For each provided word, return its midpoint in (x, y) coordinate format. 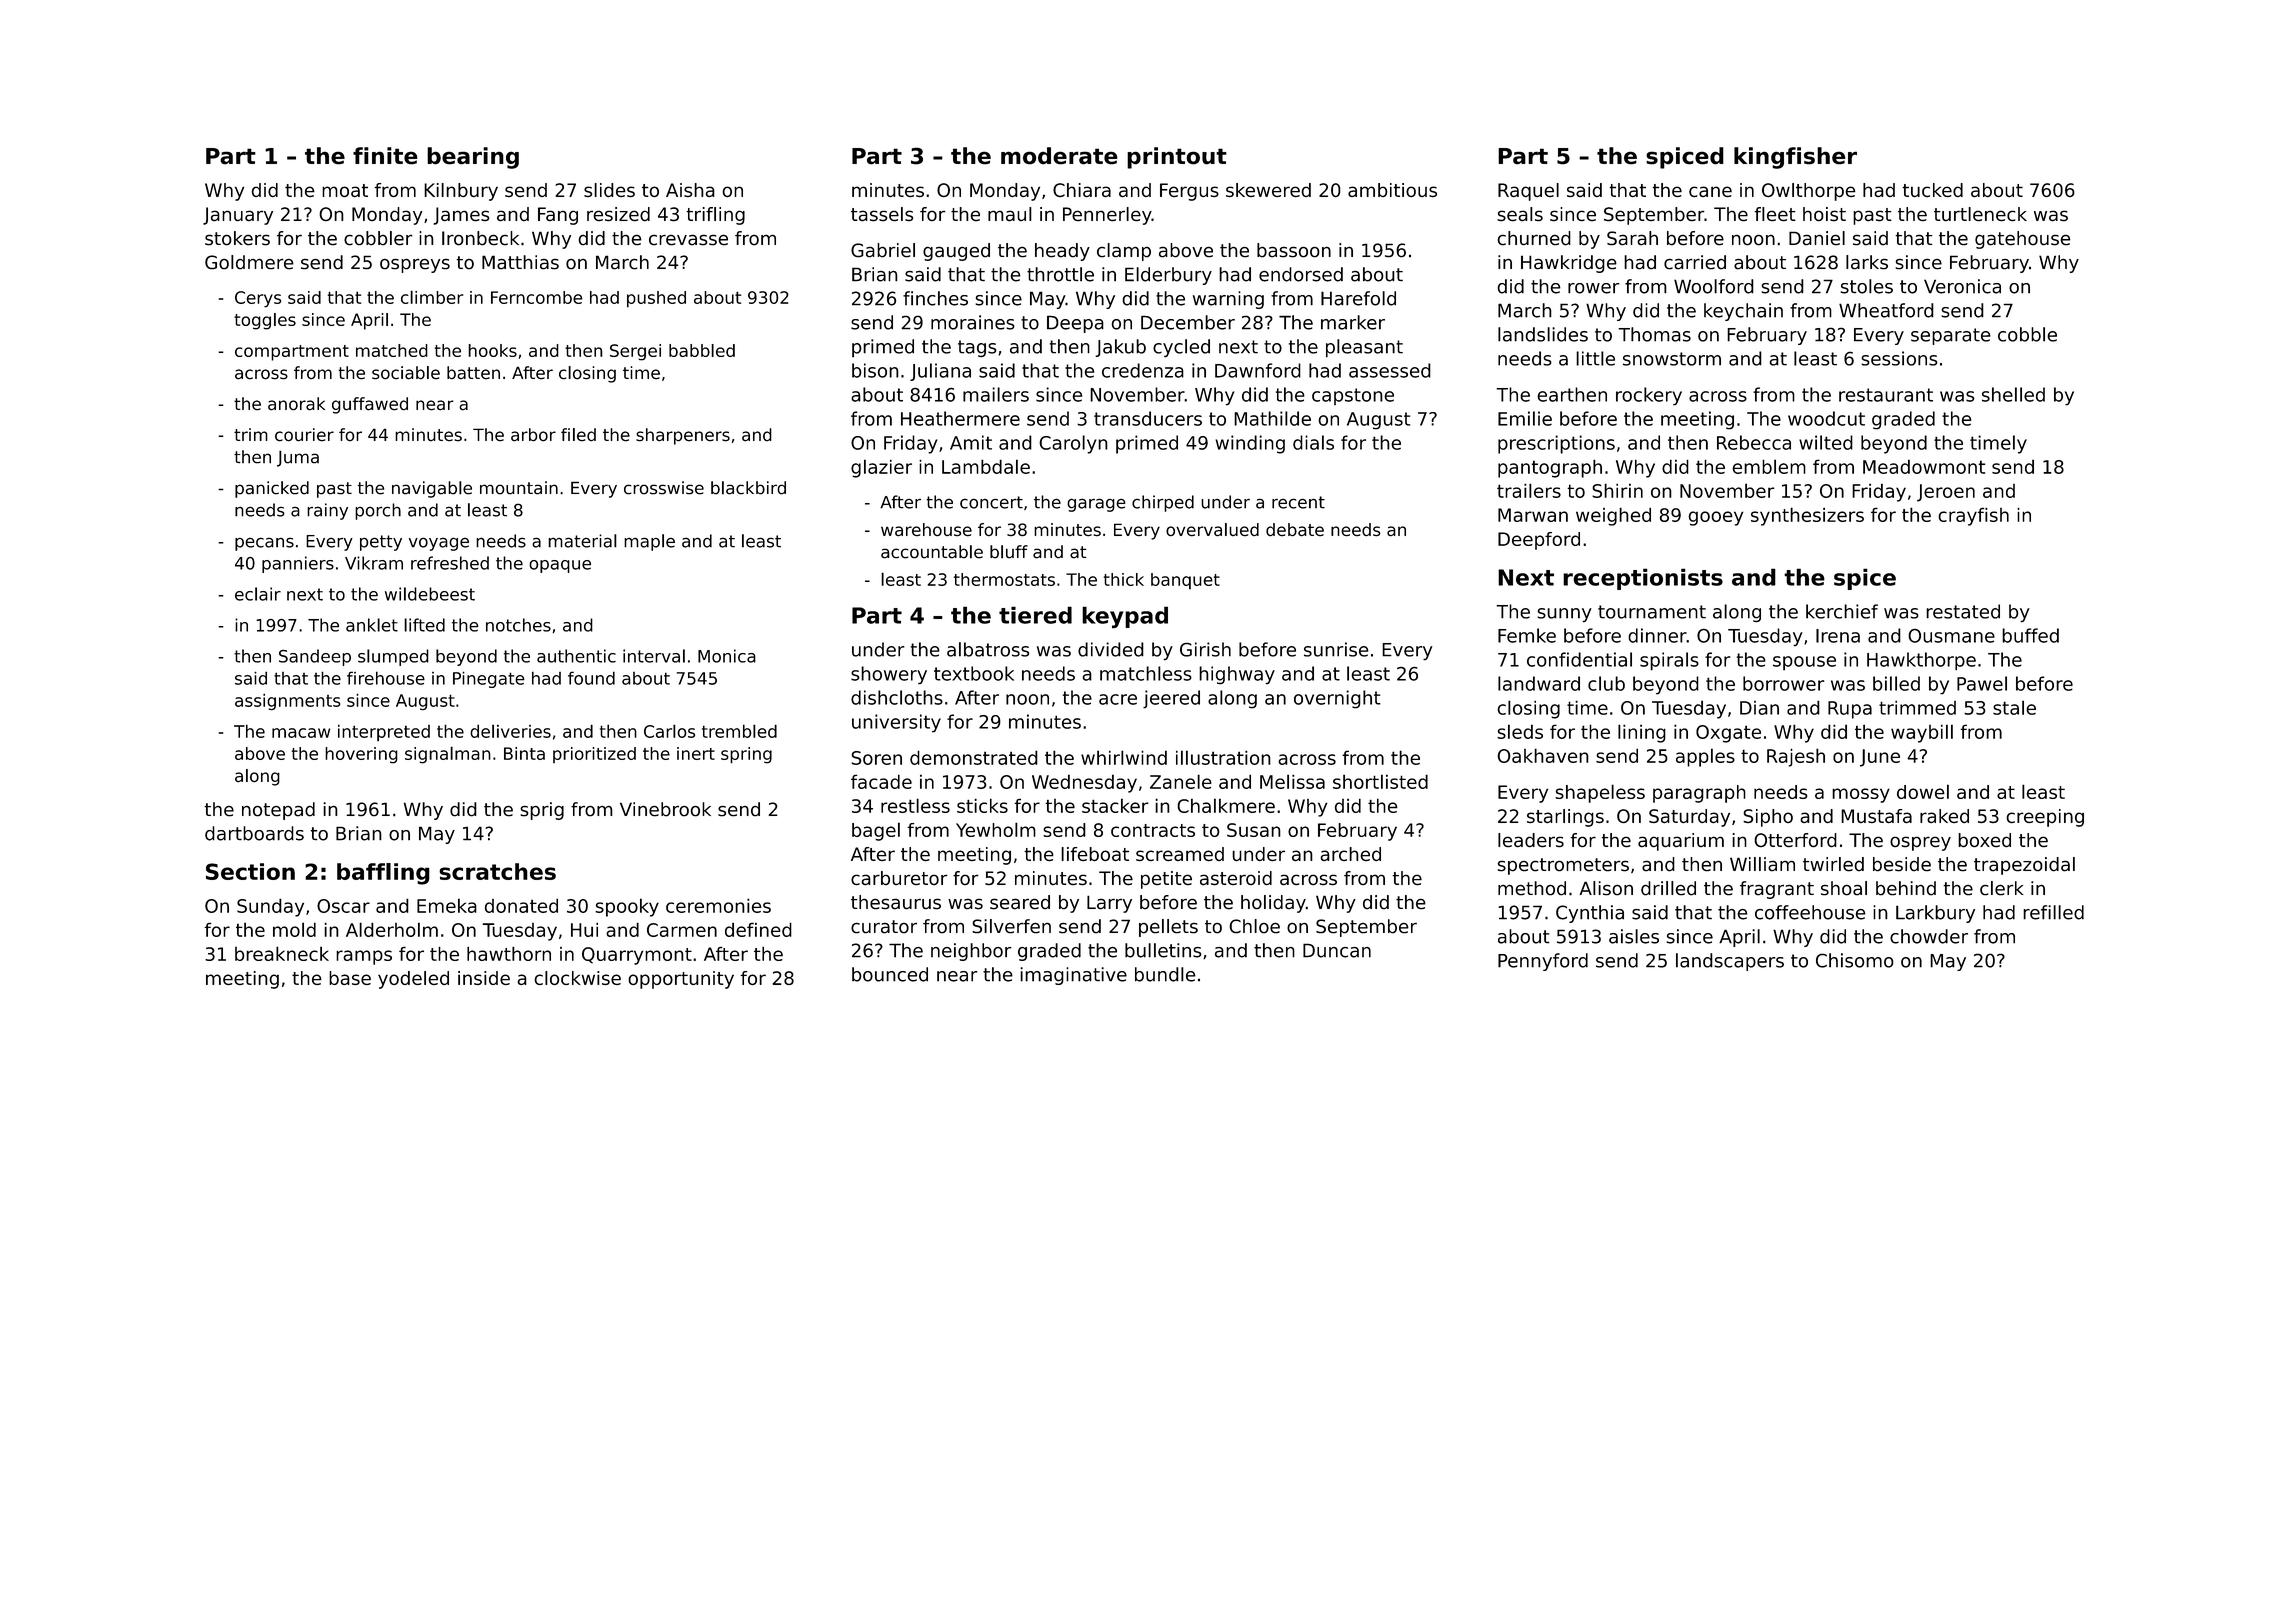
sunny (1564, 615)
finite (385, 156)
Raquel (1528, 192)
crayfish (1973, 516)
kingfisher (1795, 158)
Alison (1606, 888)
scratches (497, 871)
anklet (372, 625)
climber (432, 297)
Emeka (447, 905)
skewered (1268, 190)
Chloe (1254, 926)
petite (1166, 880)
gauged (956, 252)
